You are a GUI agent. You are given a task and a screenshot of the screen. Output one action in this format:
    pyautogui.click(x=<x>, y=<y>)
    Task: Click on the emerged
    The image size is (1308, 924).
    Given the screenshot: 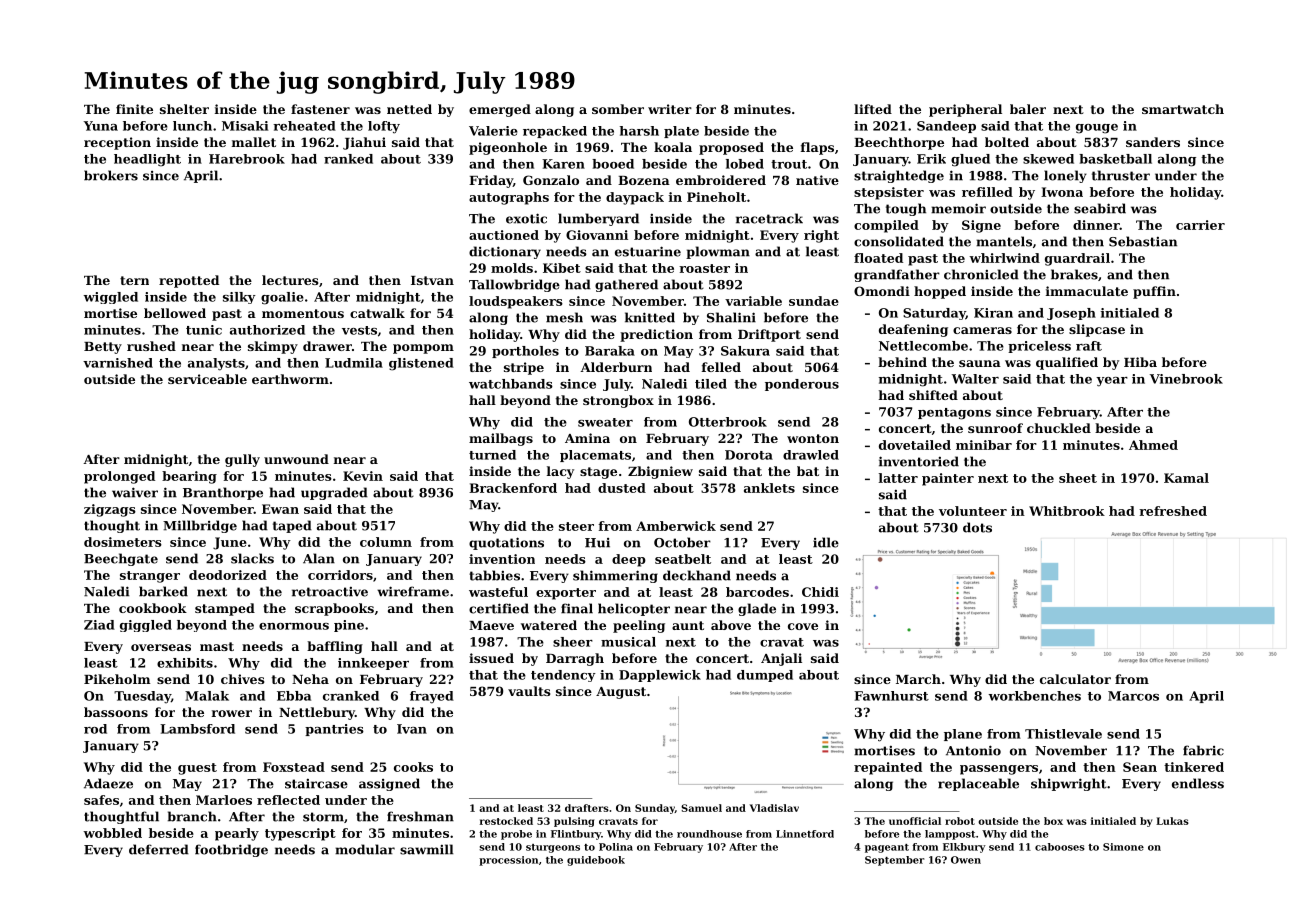 What is the action you would take?
    pyautogui.click(x=500, y=110)
